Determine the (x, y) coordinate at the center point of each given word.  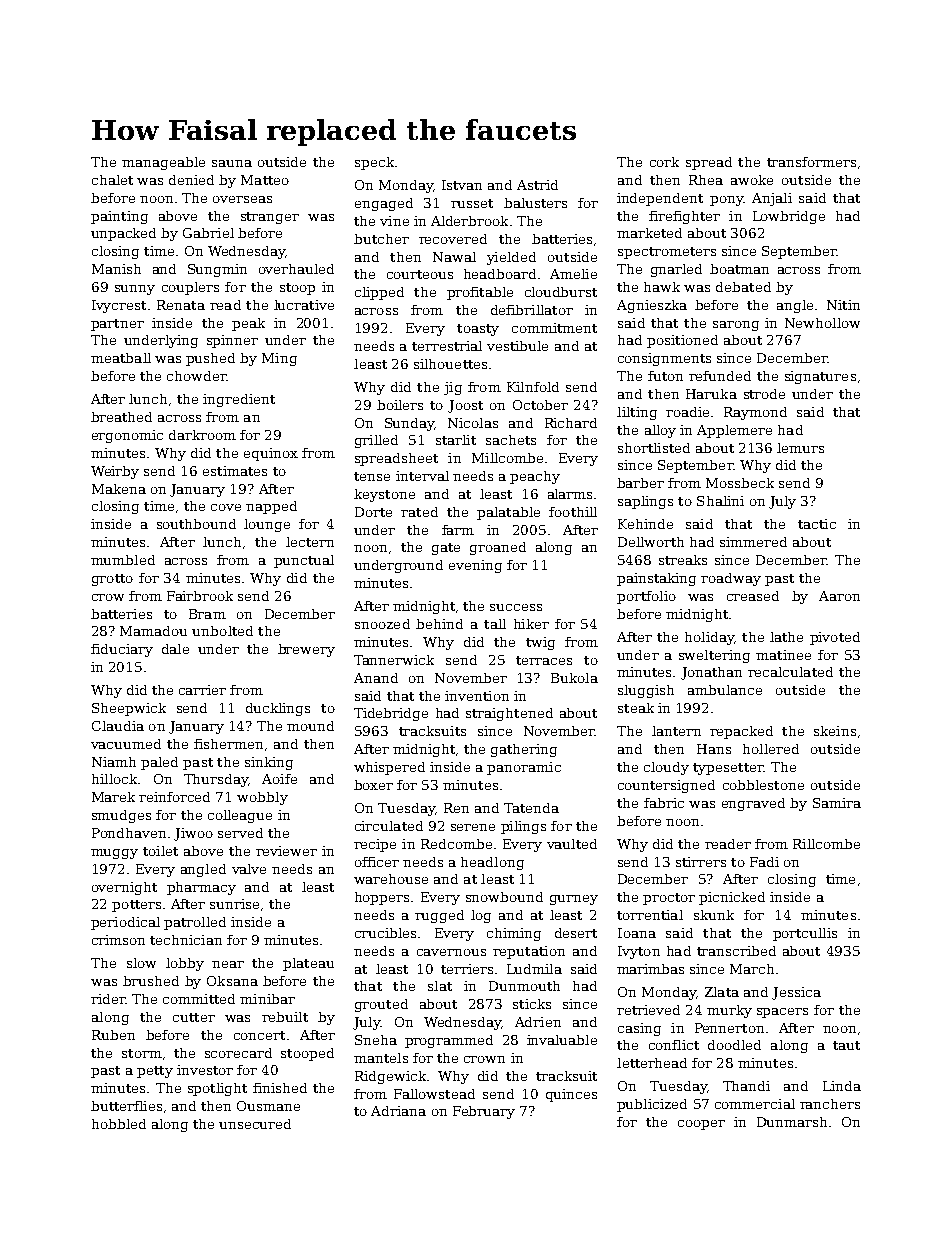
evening (475, 566)
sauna (232, 163)
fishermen (228, 744)
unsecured (255, 1124)
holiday (709, 638)
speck (374, 163)
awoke (752, 180)
